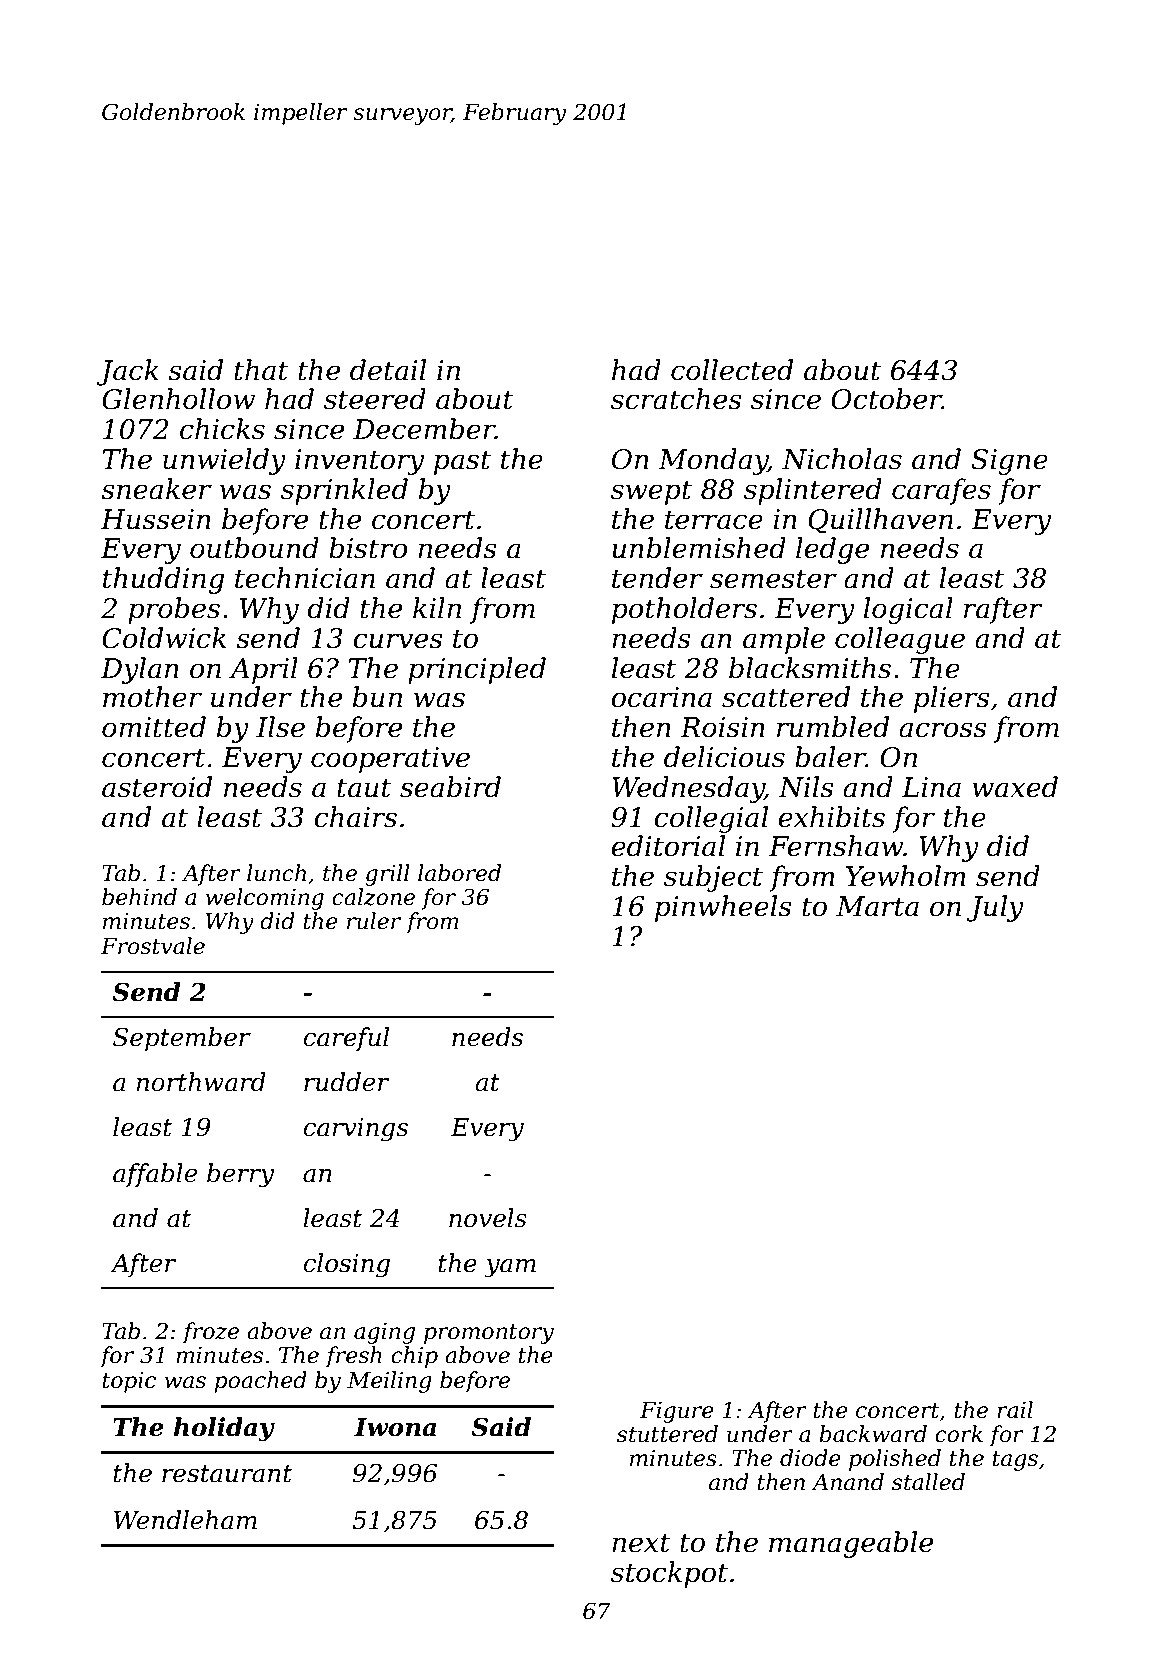  I want to click on Lina, so click(931, 787).
